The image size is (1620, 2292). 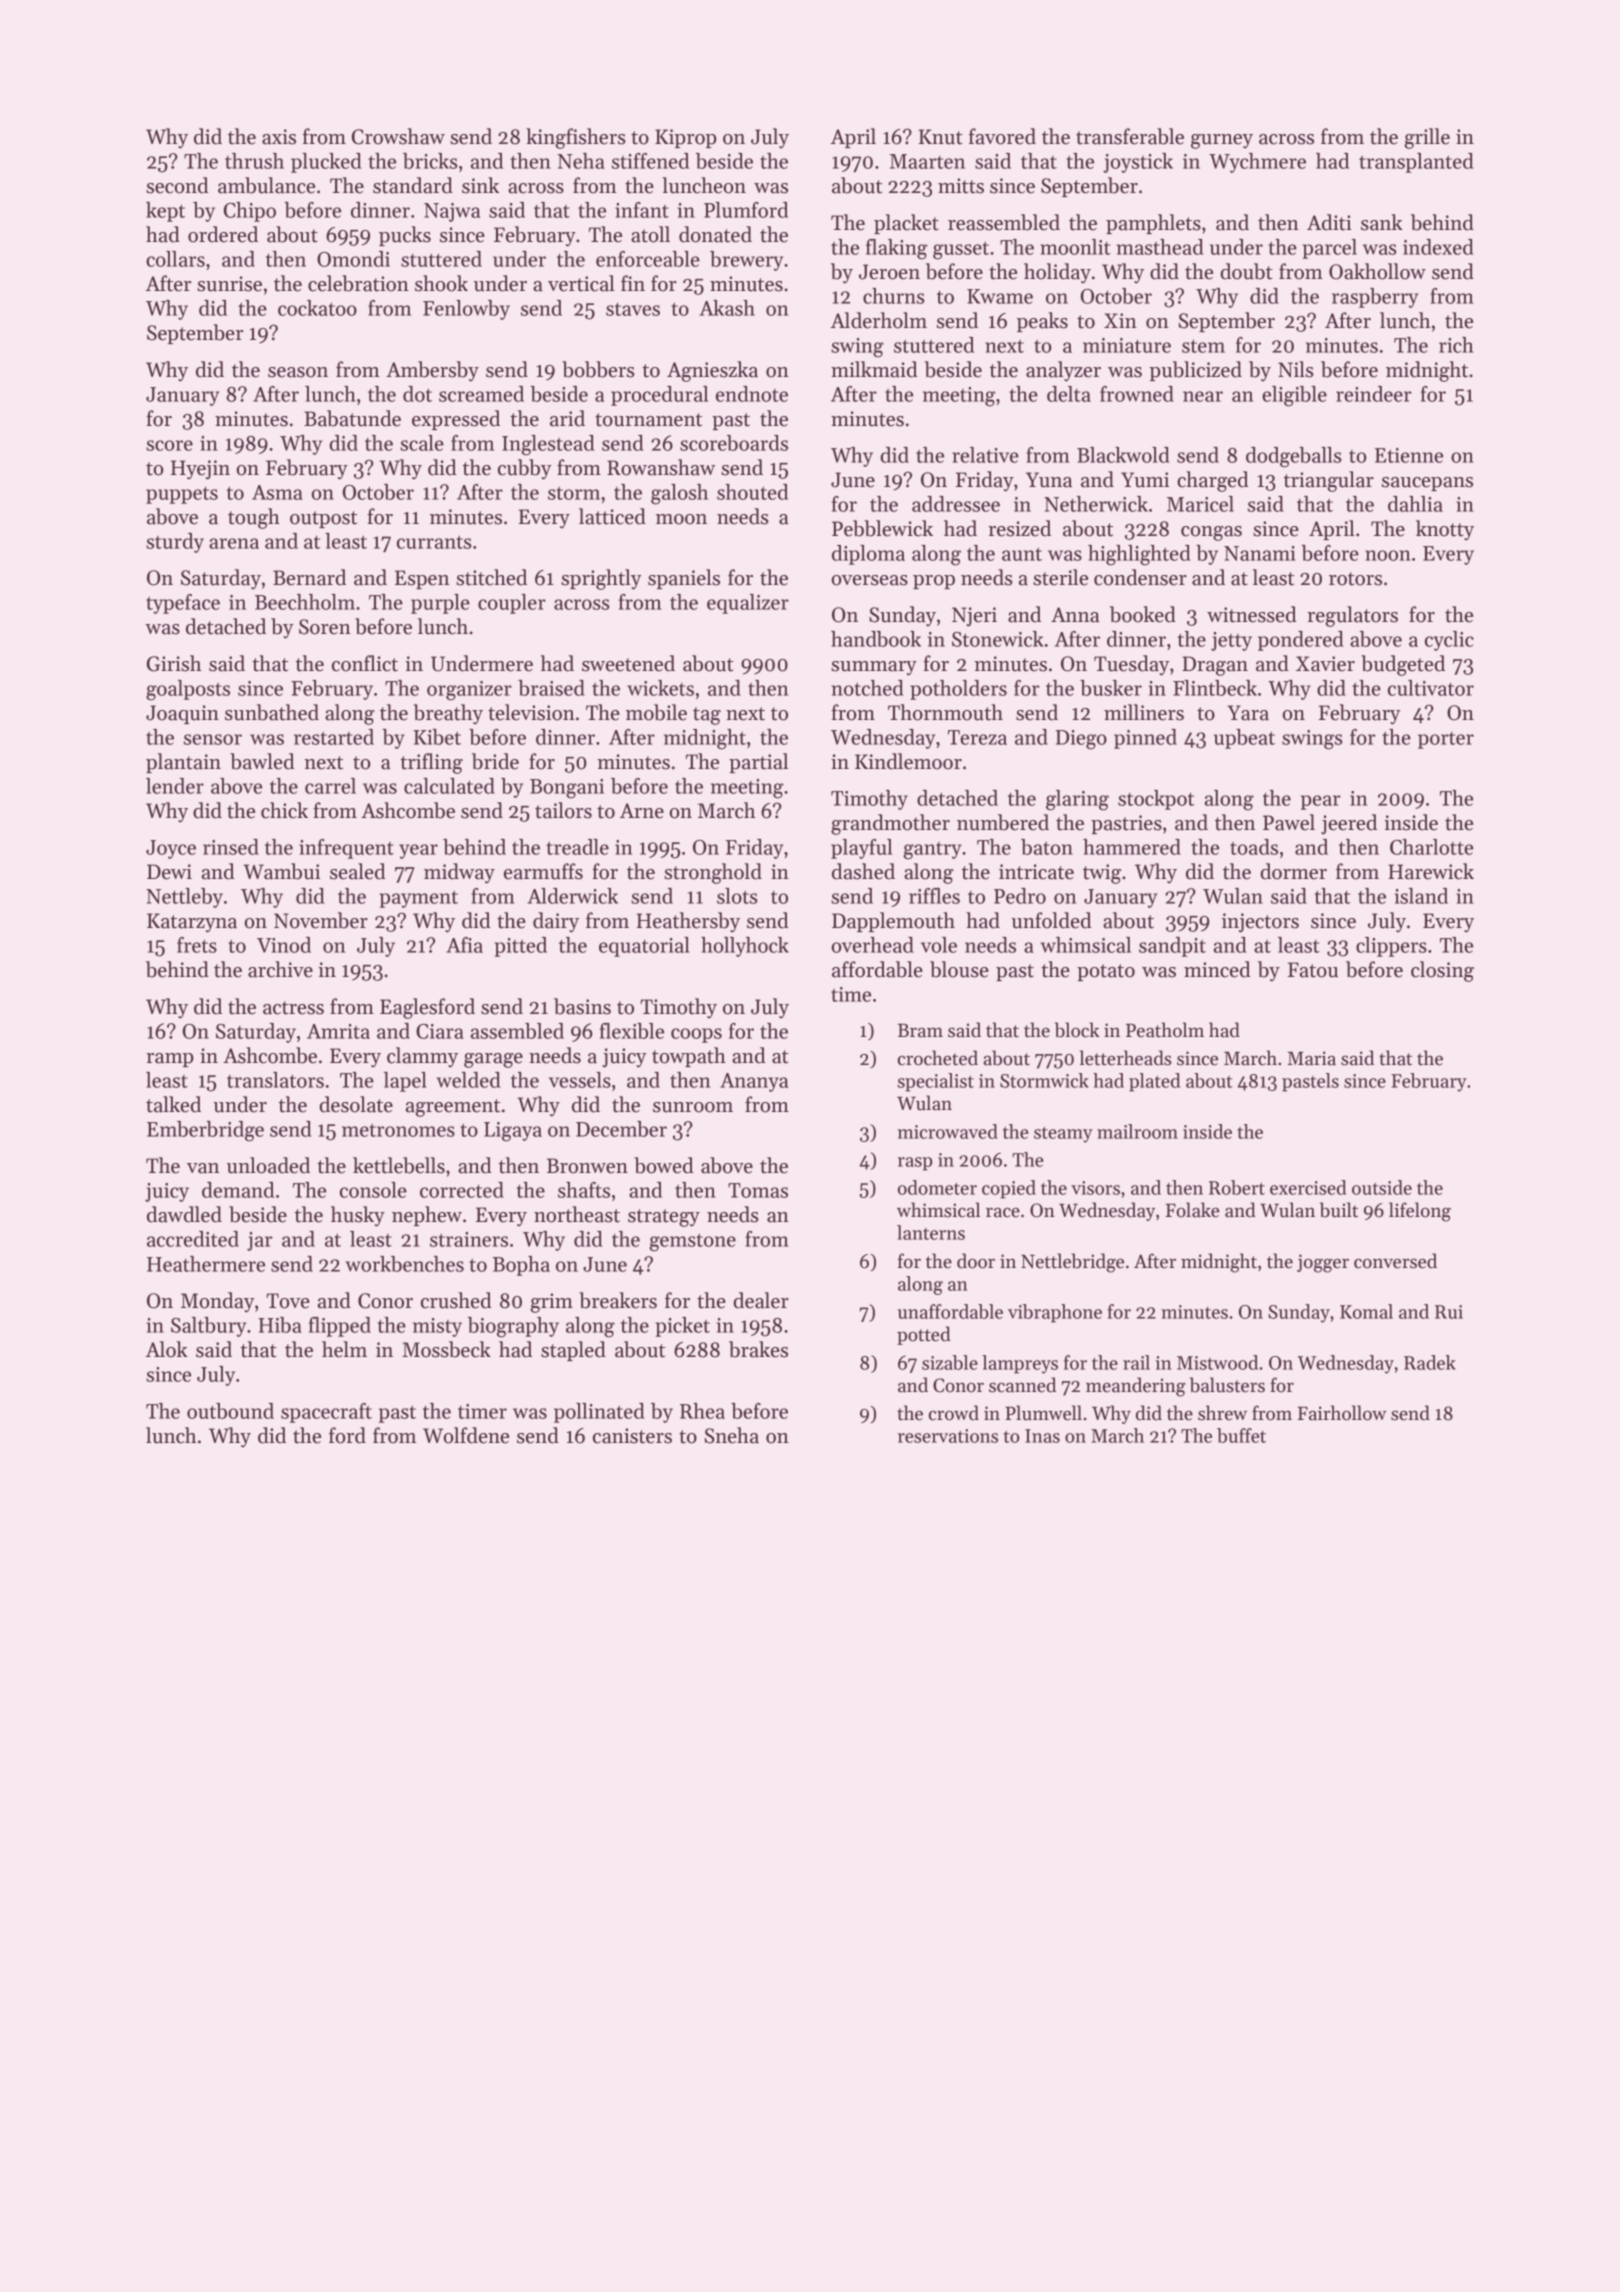 I want to click on closing, so click(x=1442, y=971).
